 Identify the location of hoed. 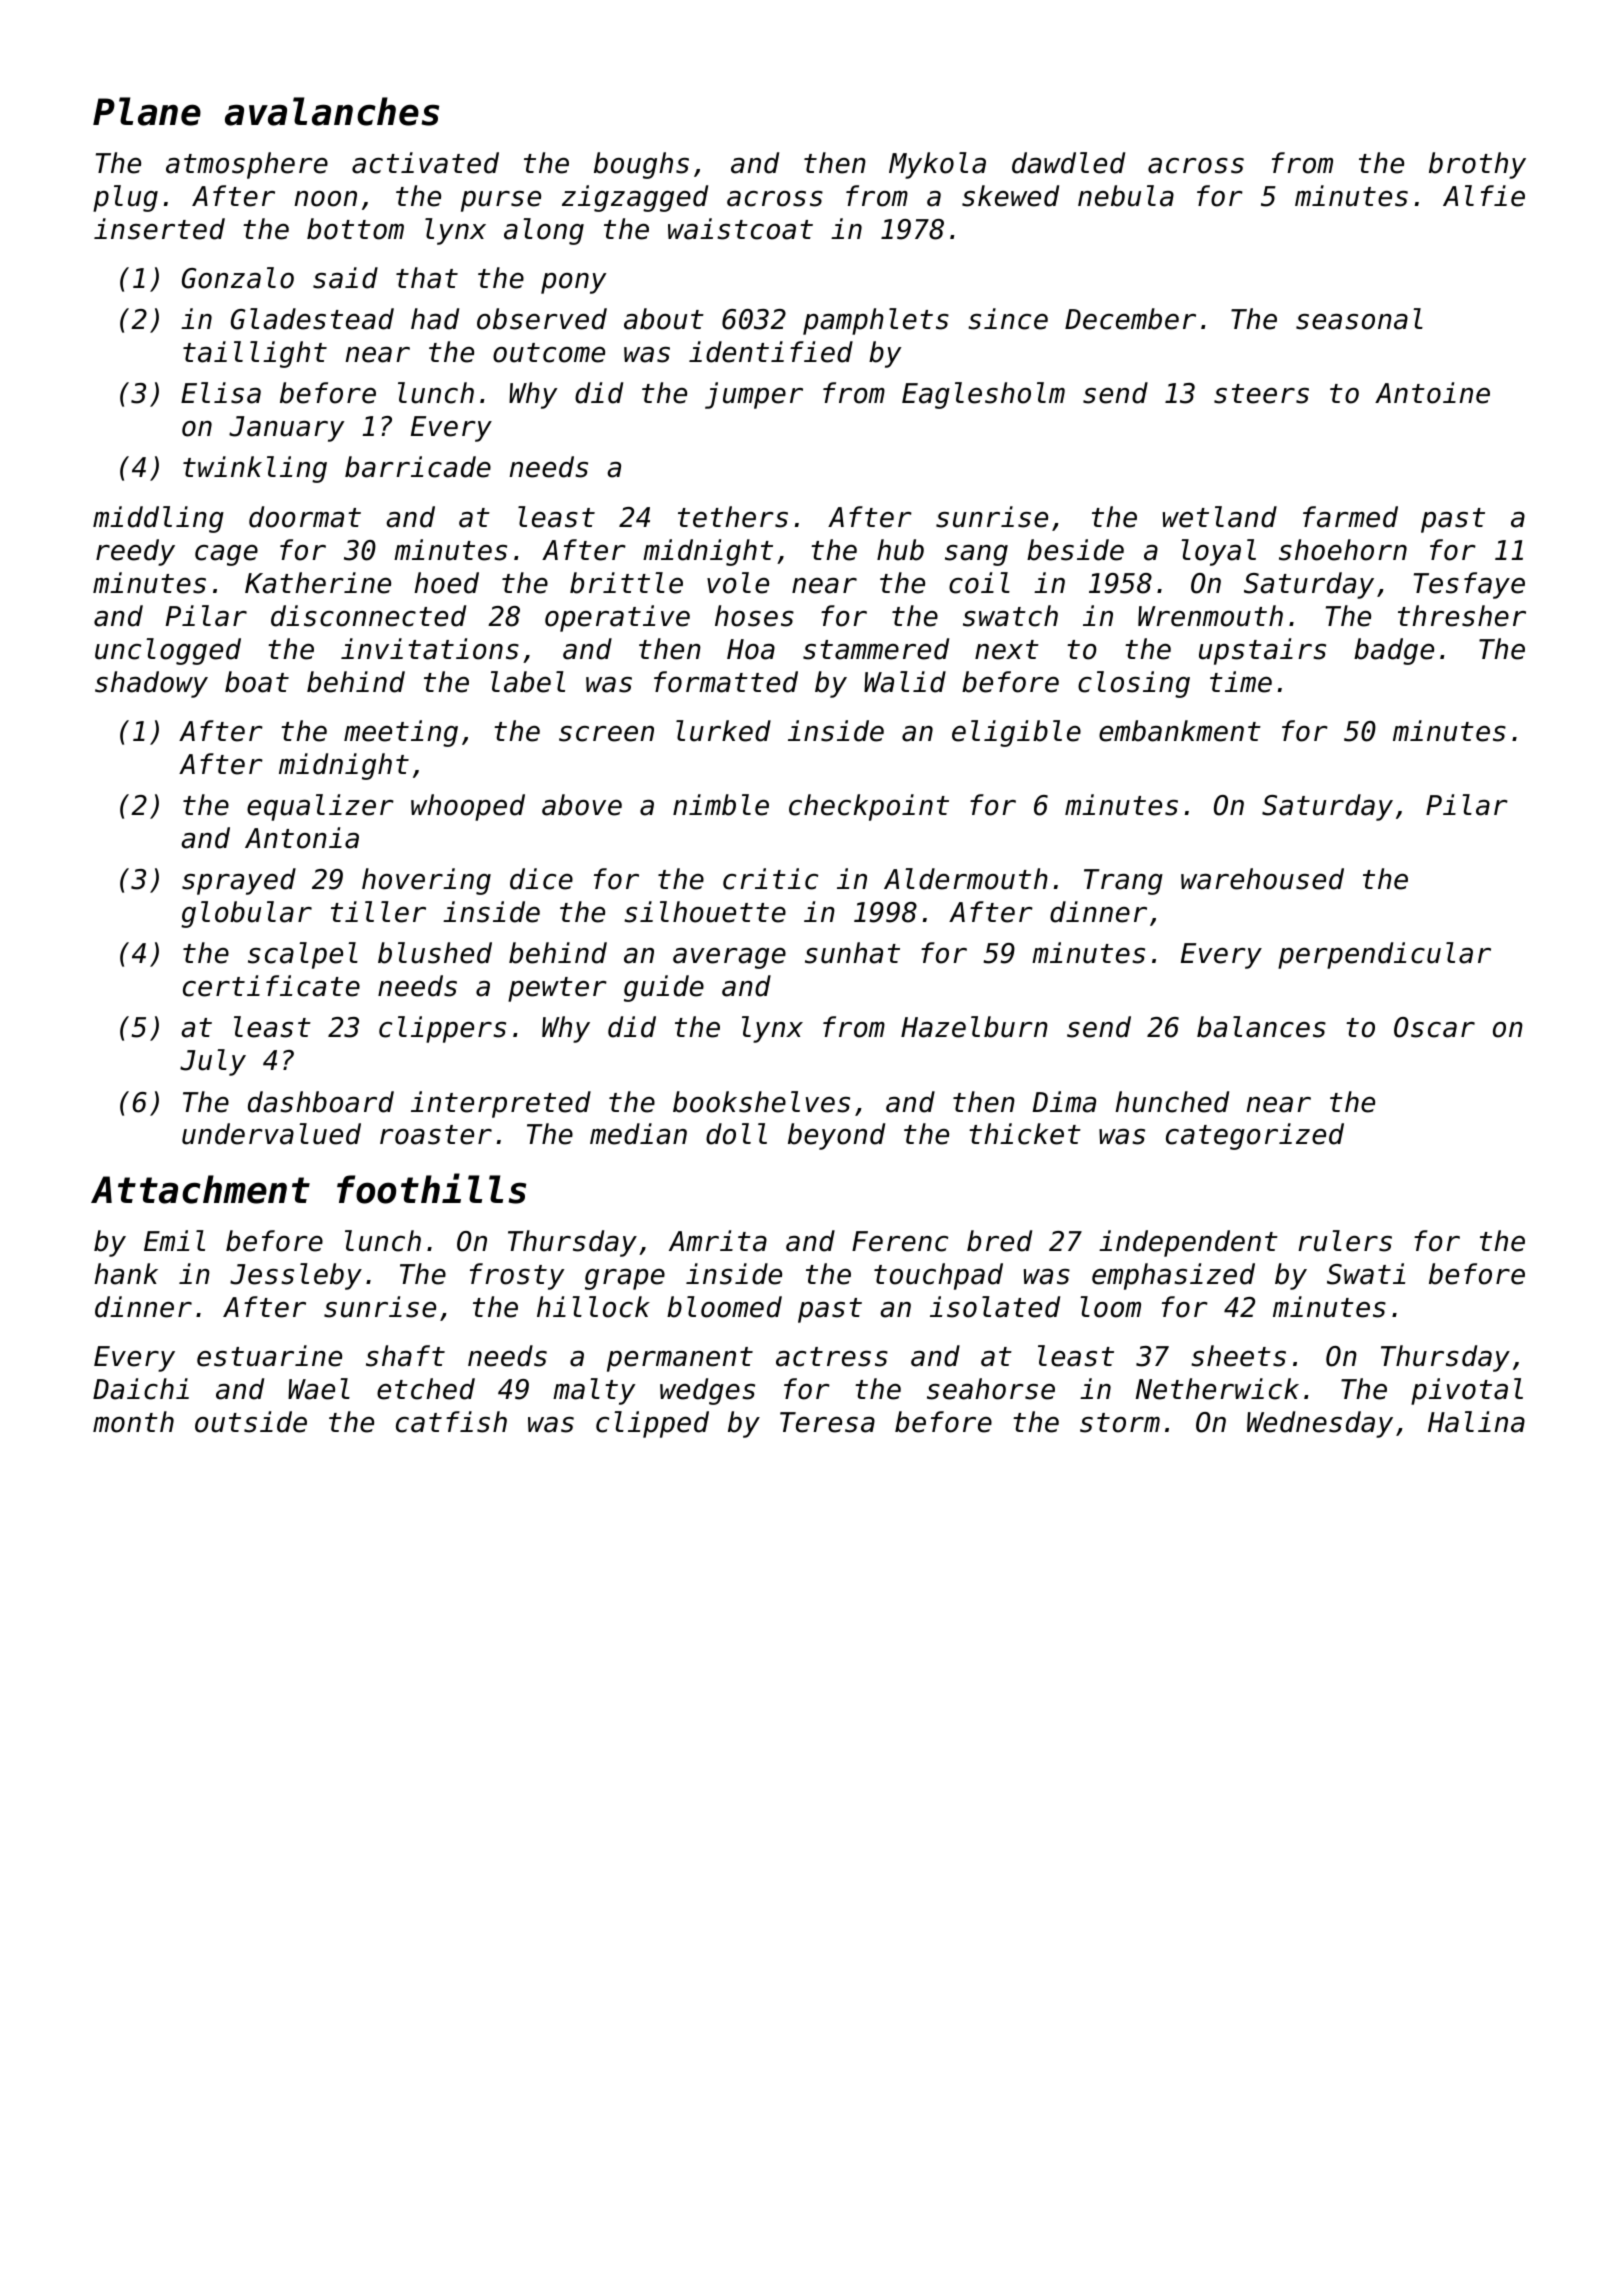
(446, 583).
